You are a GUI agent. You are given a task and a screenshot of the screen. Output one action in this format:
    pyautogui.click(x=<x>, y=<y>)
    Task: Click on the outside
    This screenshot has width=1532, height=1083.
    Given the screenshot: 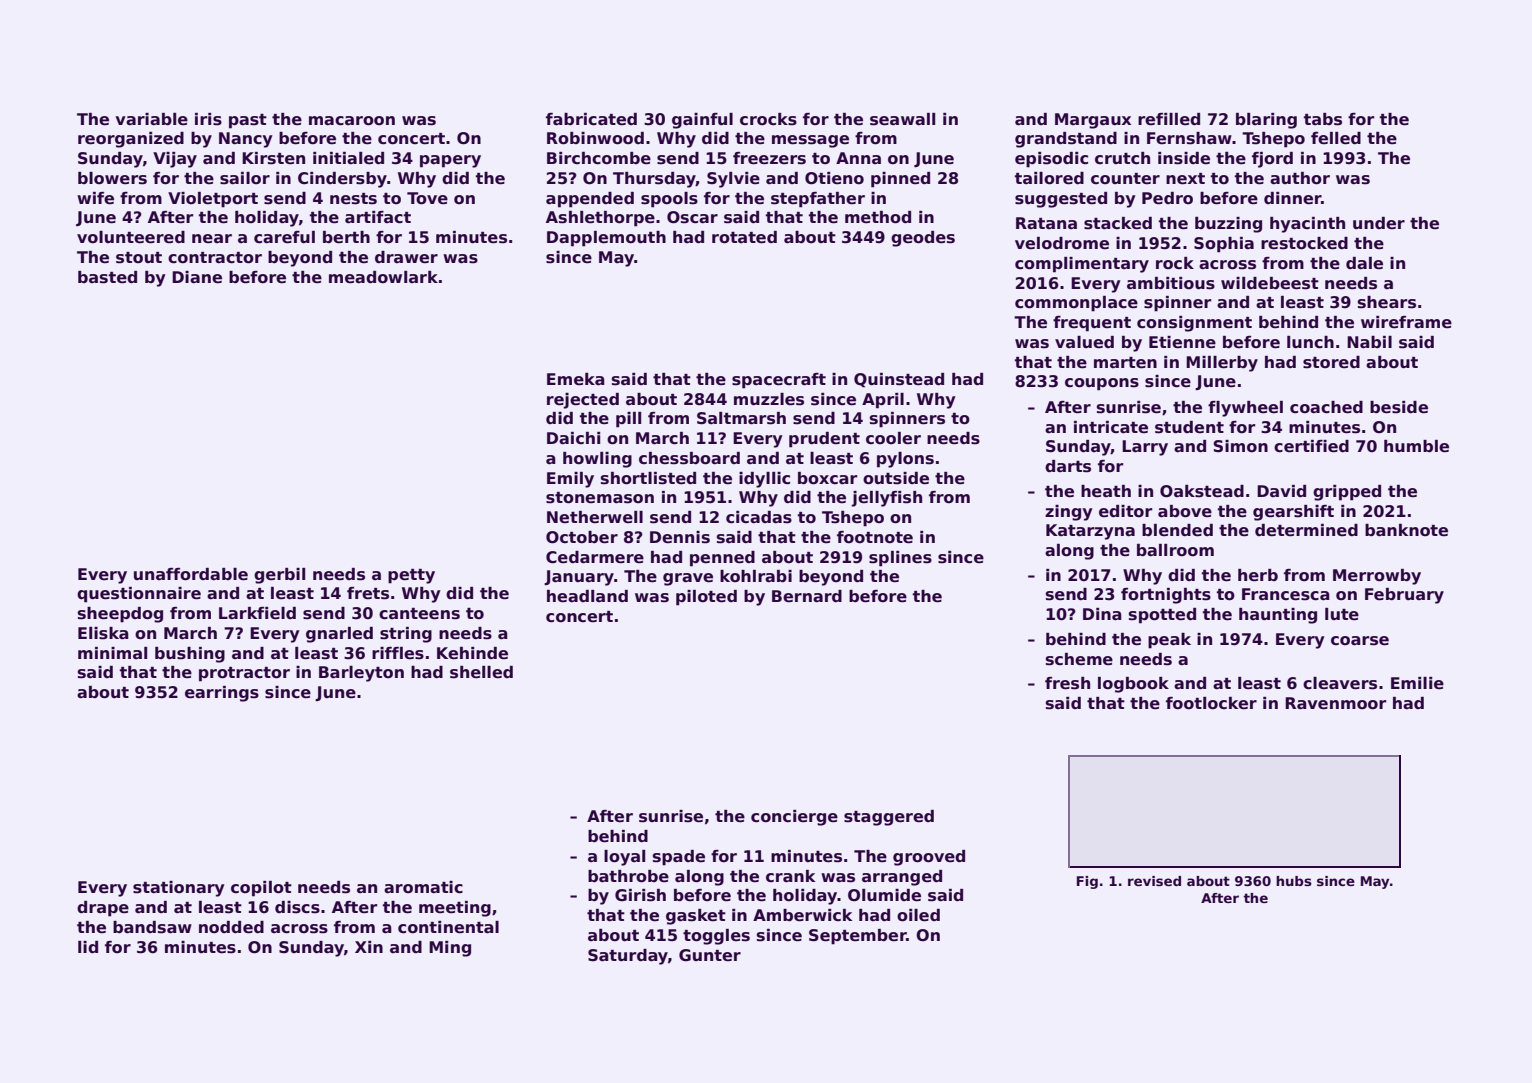 What is the action you would take?
    pyautogui.click(x=896, y=478)
